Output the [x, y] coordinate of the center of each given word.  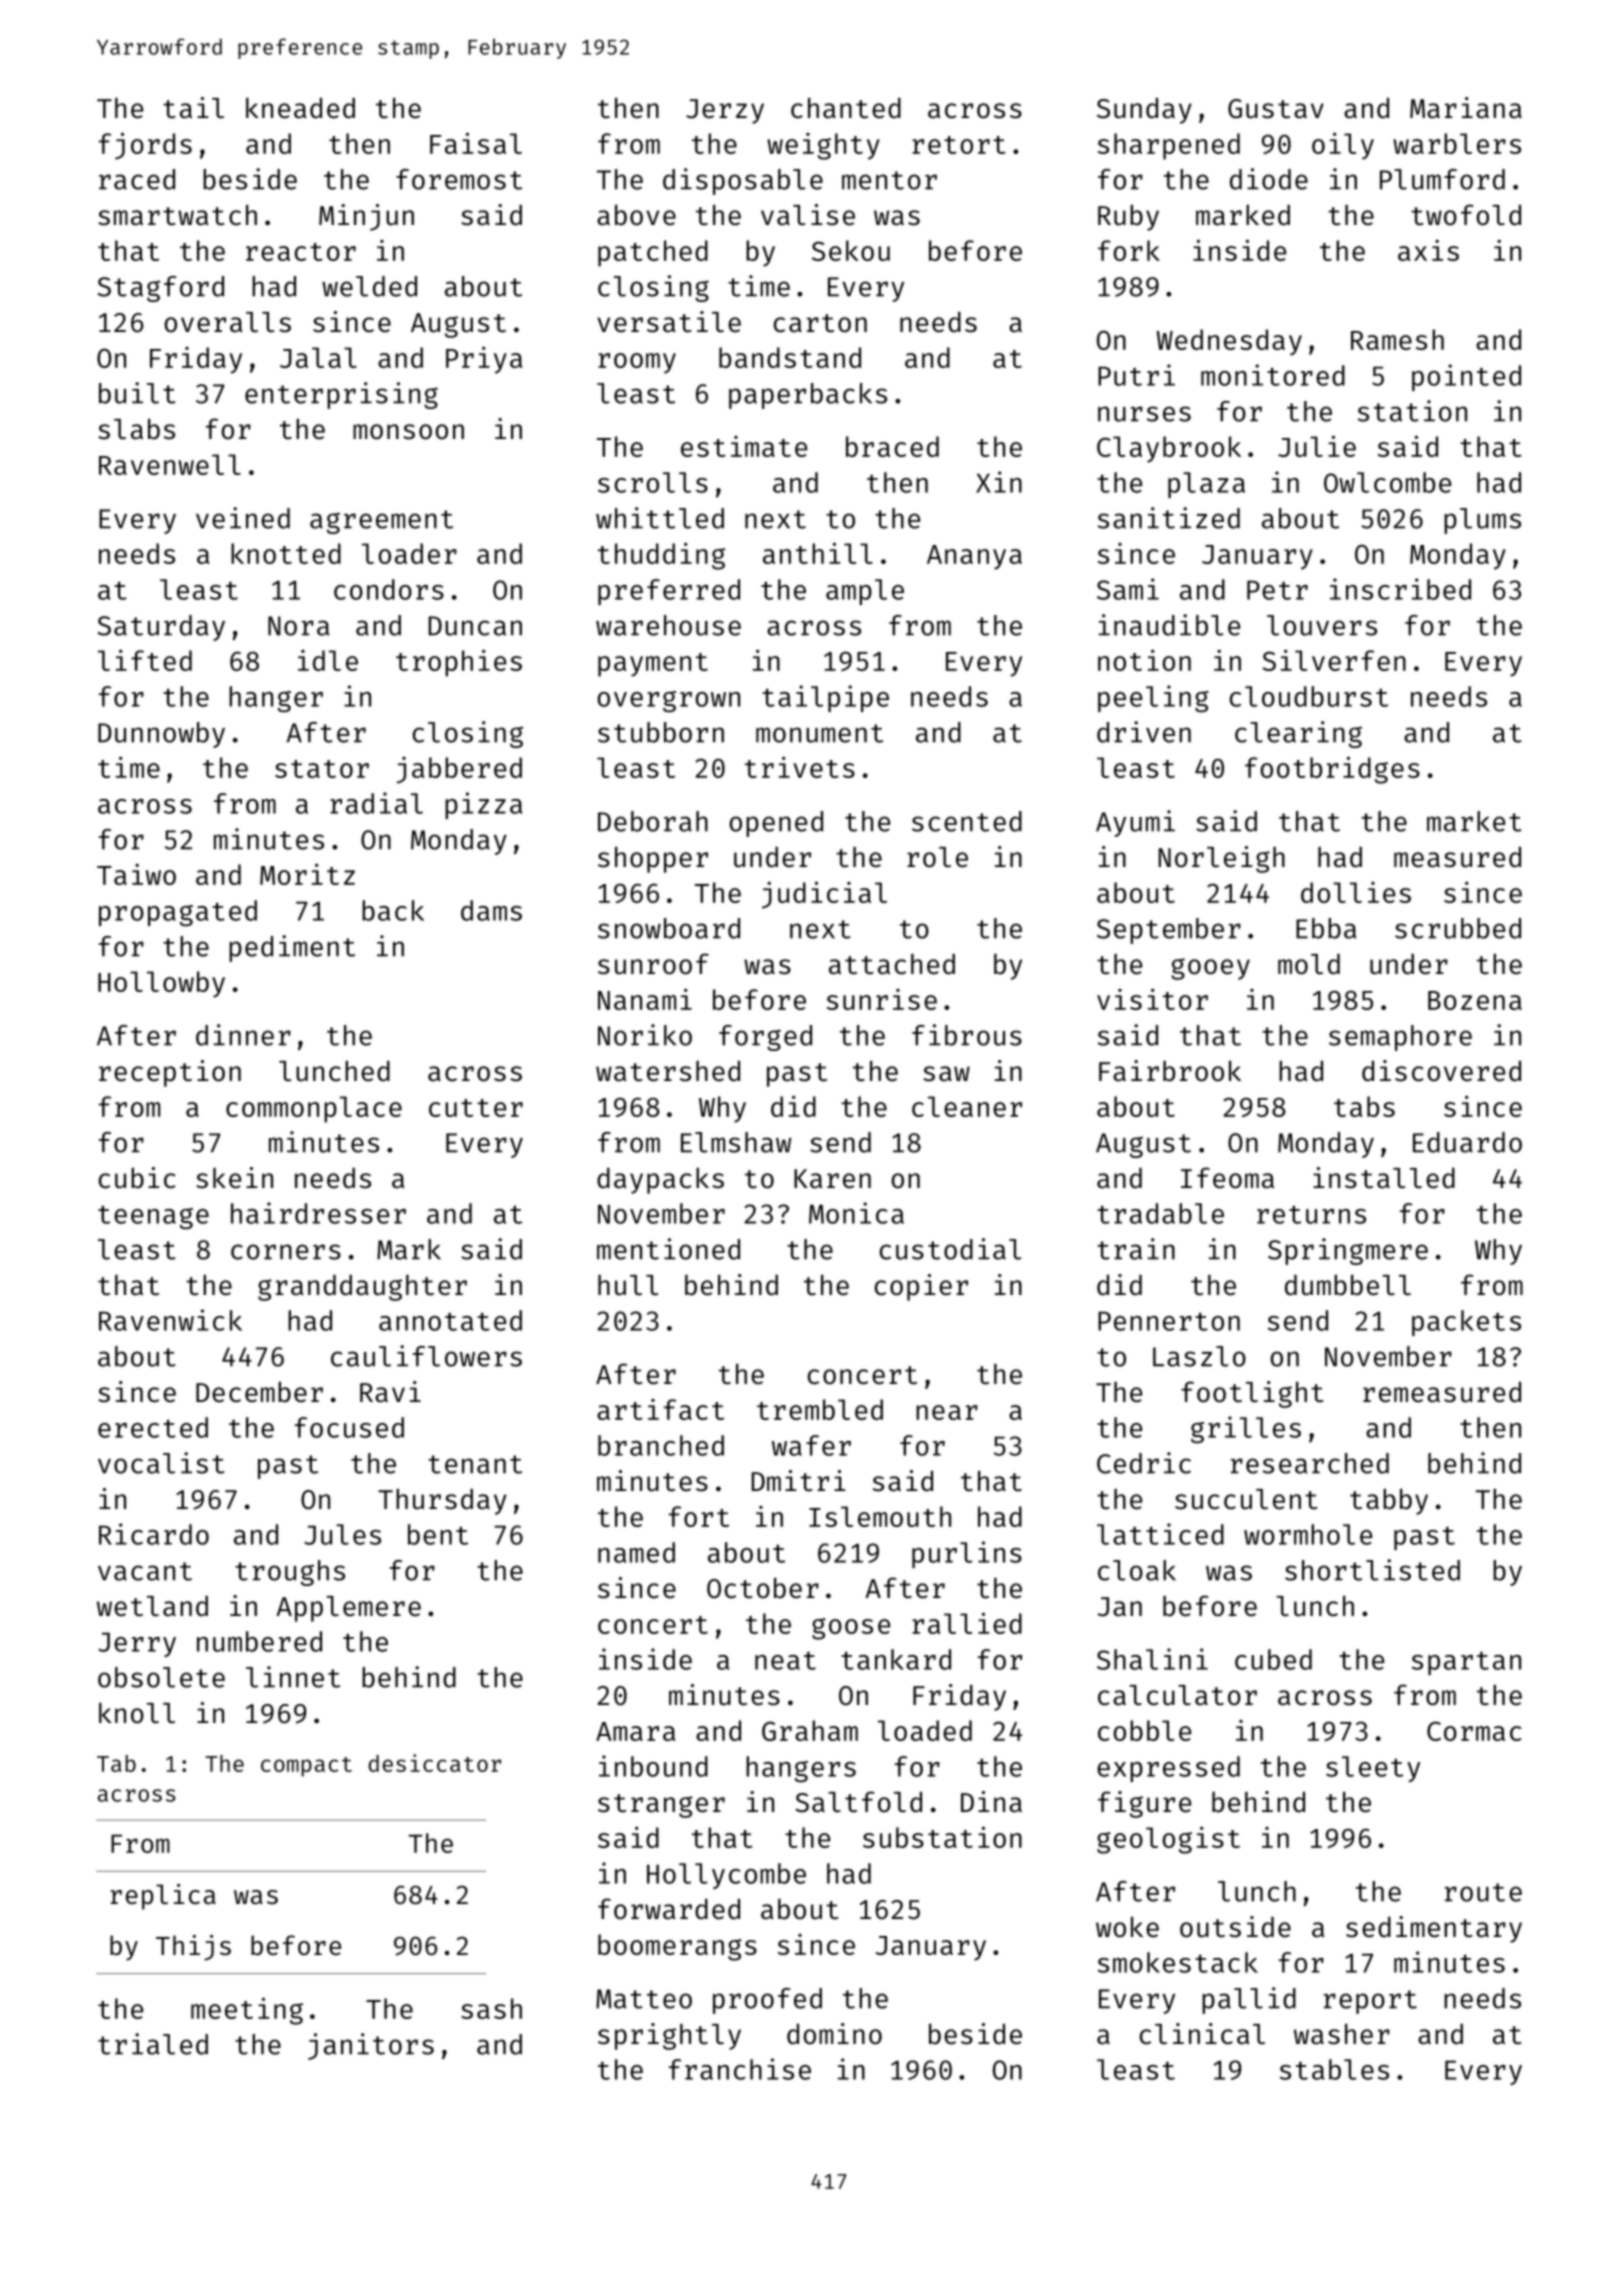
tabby [1389, 1501]
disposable [743, 181]
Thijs [193, 1948]
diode [1269, 179]
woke [1127, 1927]
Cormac [1474, 1731]
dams [491, 910]
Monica [856, 1213]
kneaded [300, 108]
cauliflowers [426, 1356]
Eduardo [1467, 1142]
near [947, 1412]
